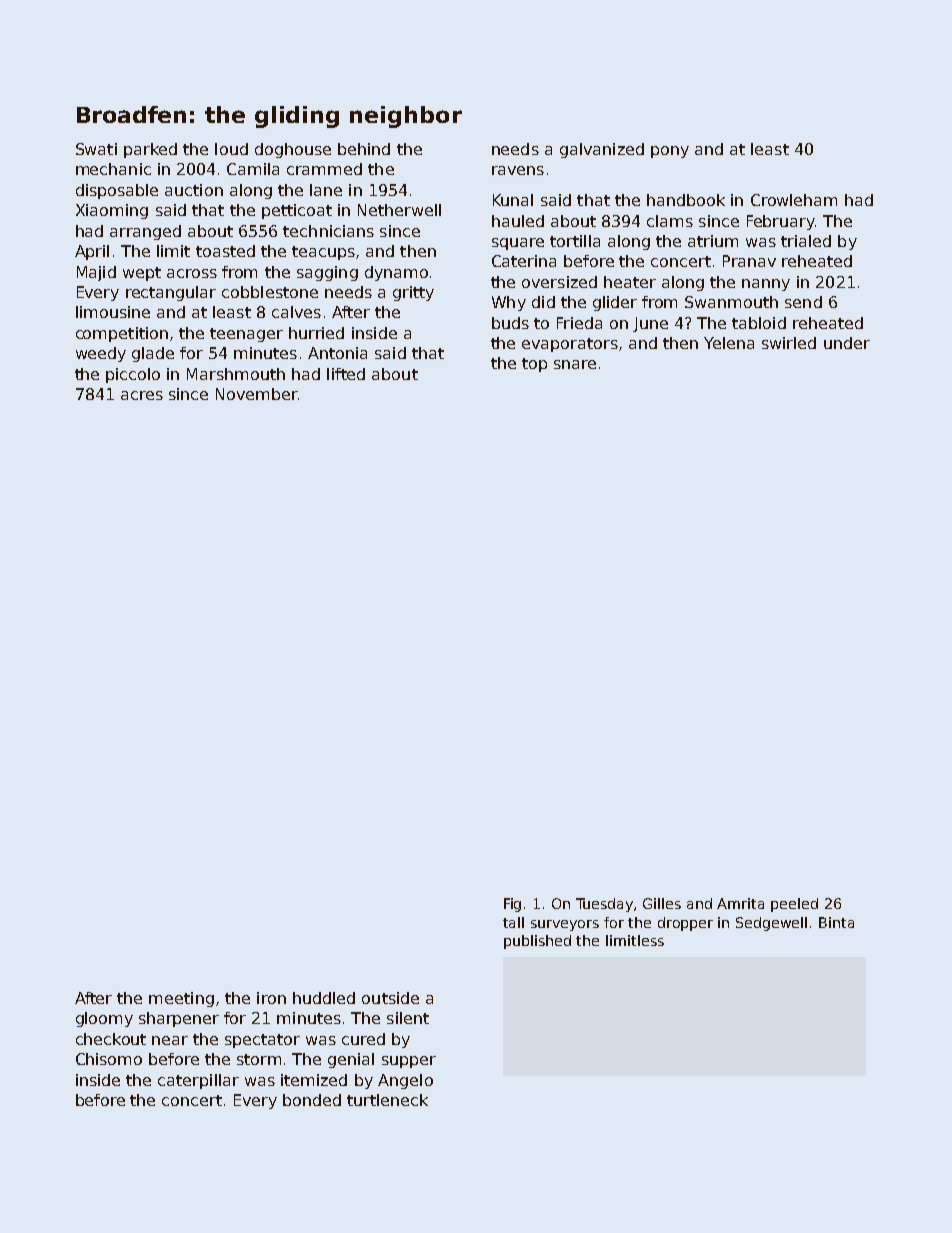 The image size is (952, 1233). Describe the element at coordinates (575, 364) in the page. I see `snare` at that location.
